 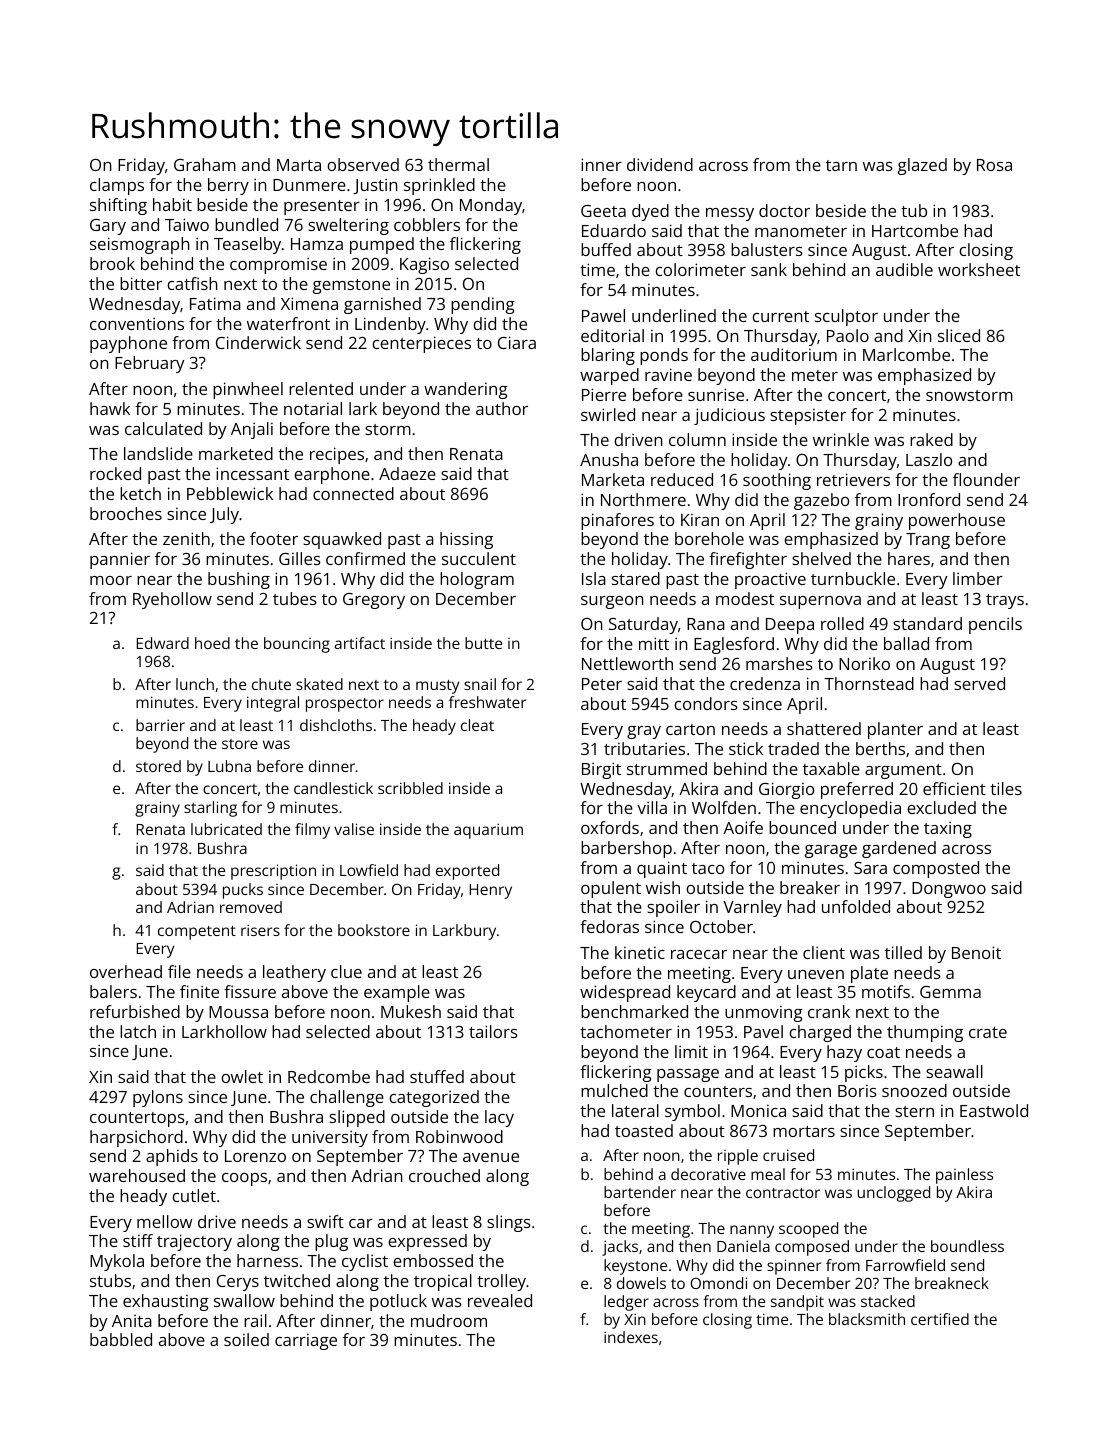 What do you see at coordinates (509, 1223) in the screenshot?
I see `slings` at bounding box center [509, 1223].
